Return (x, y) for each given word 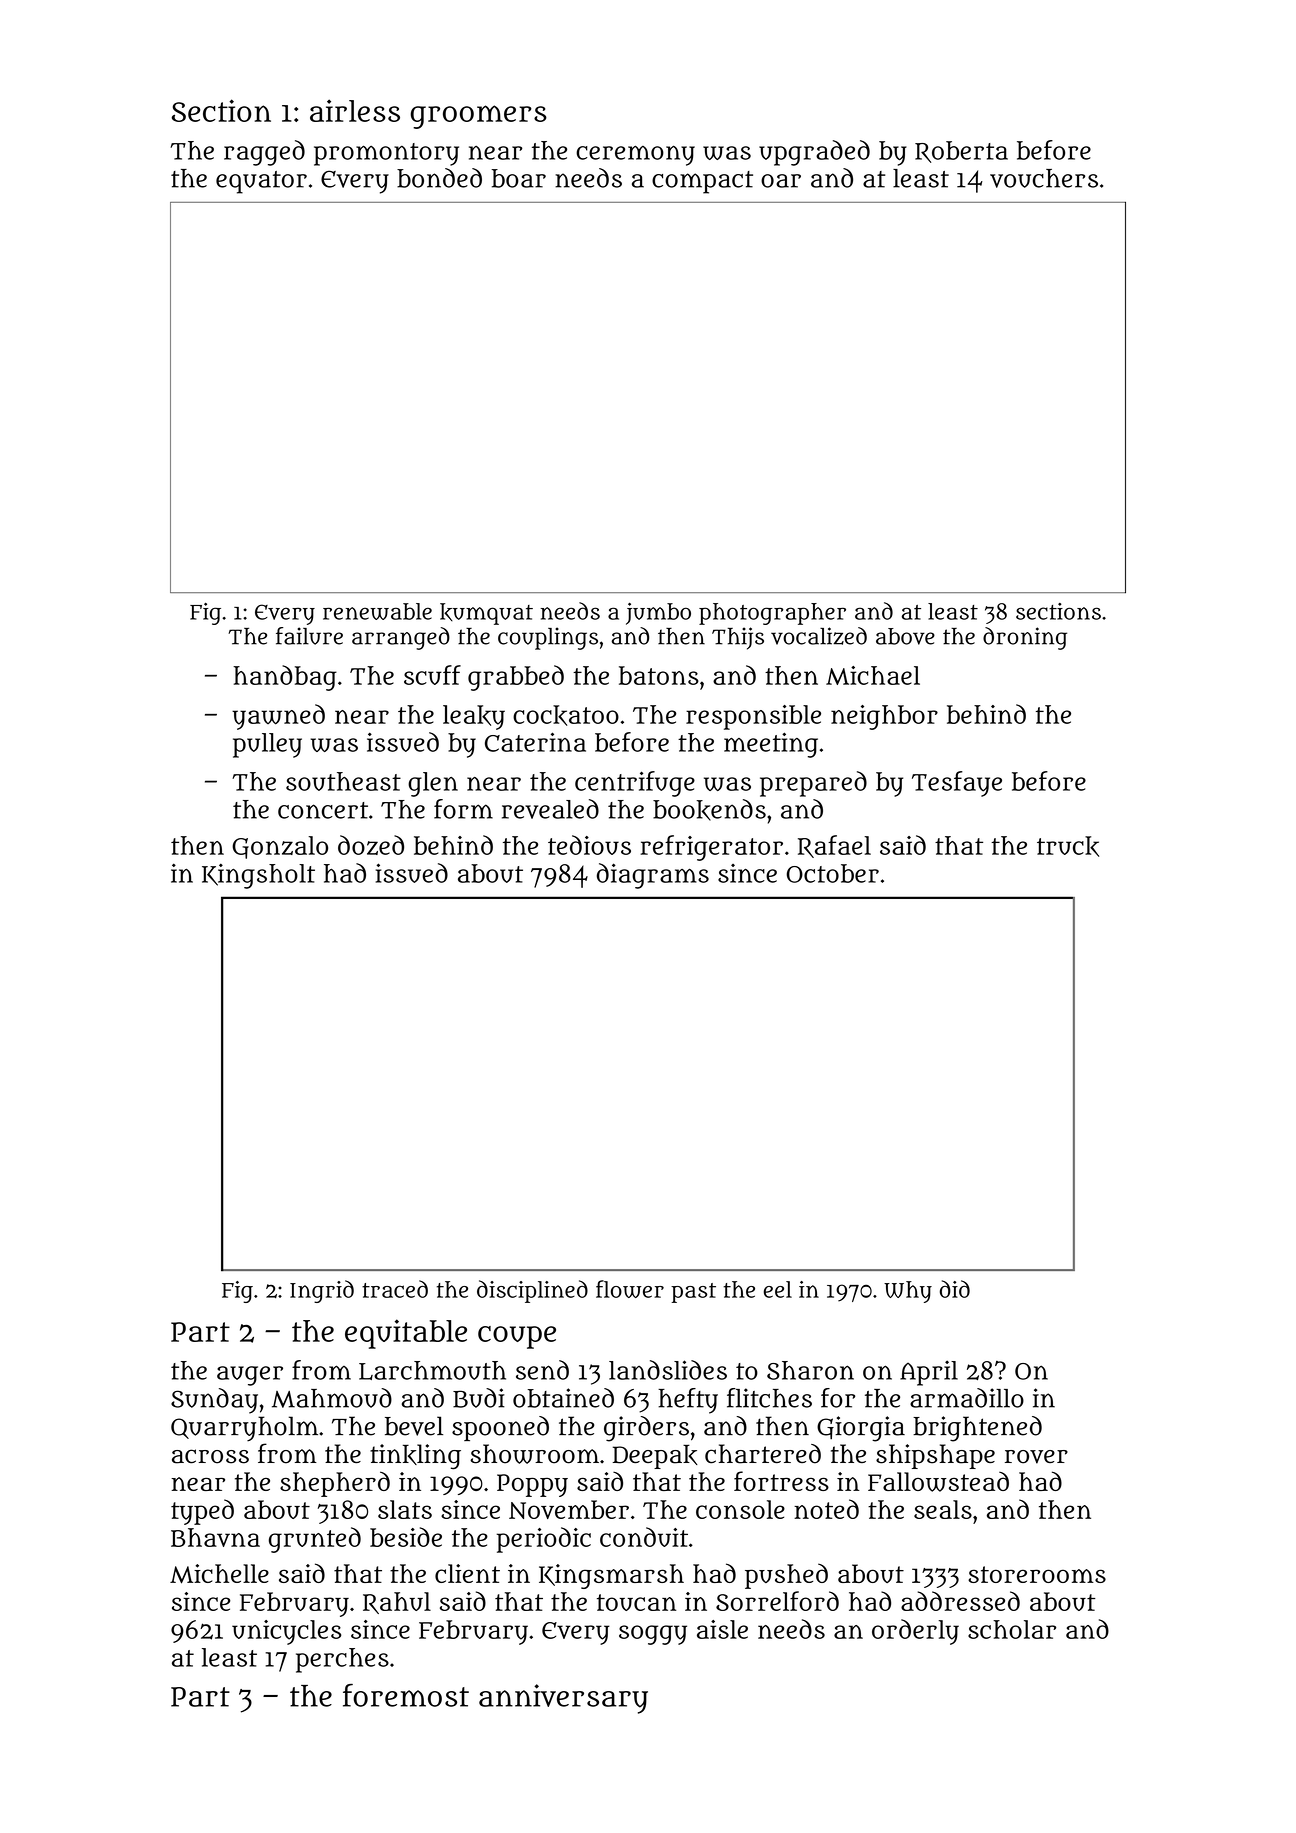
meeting (771, 745)
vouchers (1044, 178)
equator (261, 182)
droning (1025, 638)
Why (908, 1292)
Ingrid (322, 1291)
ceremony (635, 155)
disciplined (532, 1291)
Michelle (219, 1574)
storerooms (1037, 1574)
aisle (722, 1629)
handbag (285, 678)
